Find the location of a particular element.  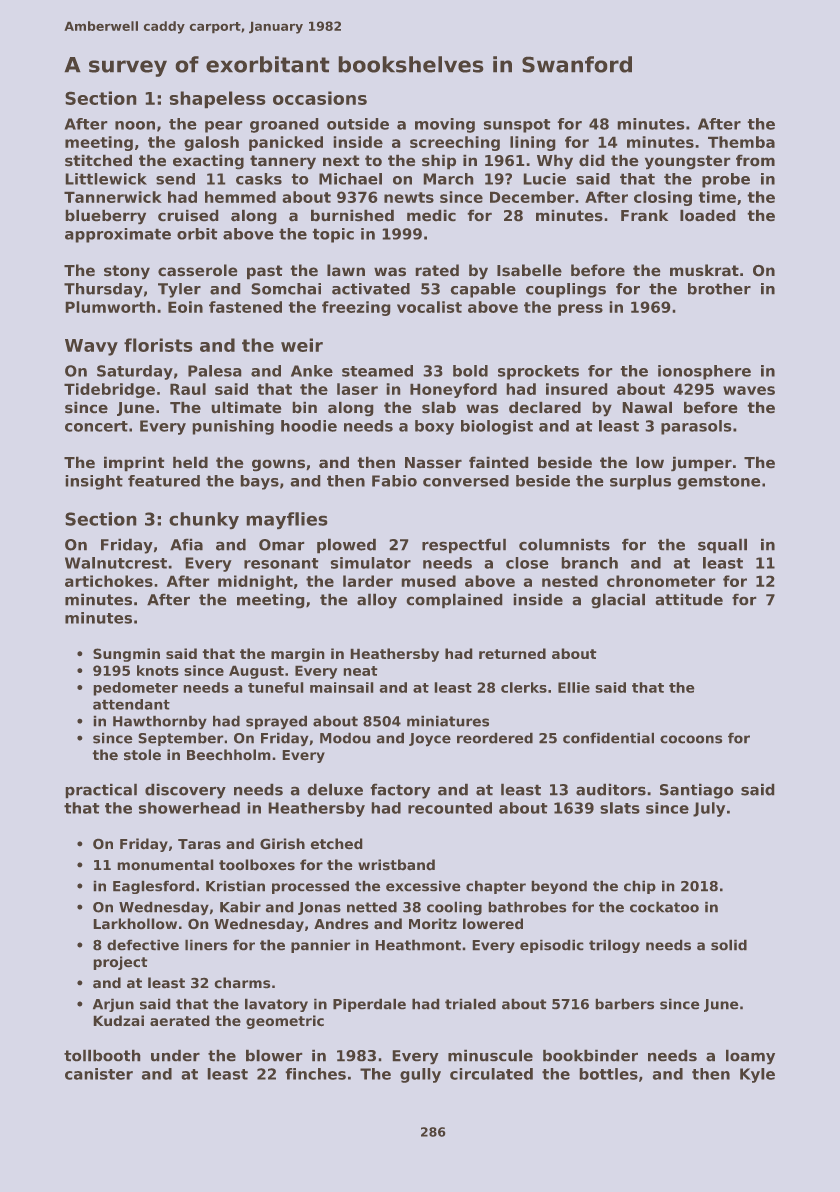

alloy is located at coordinates (377, 601).
